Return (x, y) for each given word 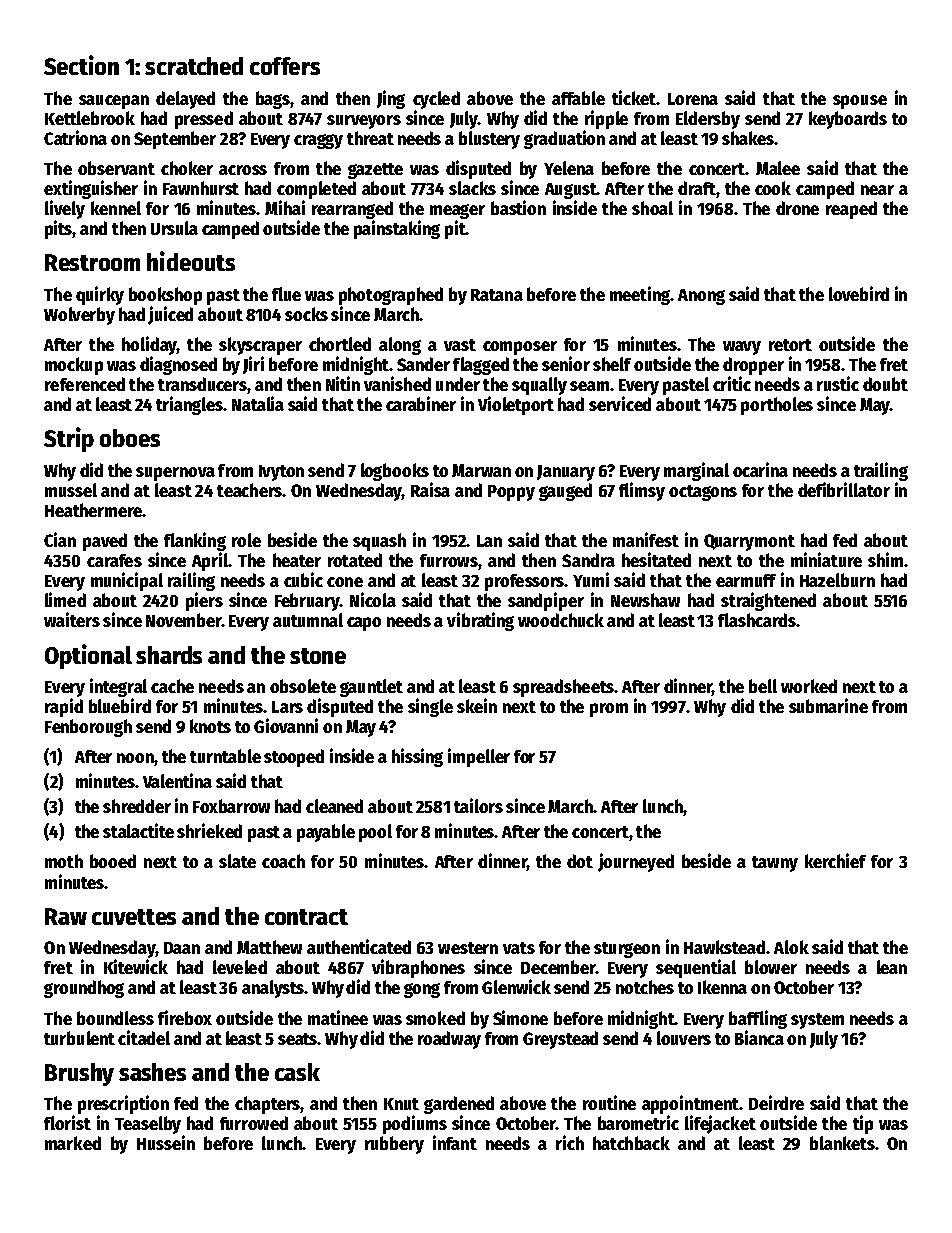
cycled (436, 100)
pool (375, 833)
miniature (826, 559)
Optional (88, 656)
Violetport (516, 405)
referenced (85, 384)
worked (809, 686)
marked (73, 1143)
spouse (860, 102)
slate (237, 861)
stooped (294, 758)
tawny (775, 864)
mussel (71, 490)
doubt (885, 384)
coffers (285, 66)
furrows (449, 560)
